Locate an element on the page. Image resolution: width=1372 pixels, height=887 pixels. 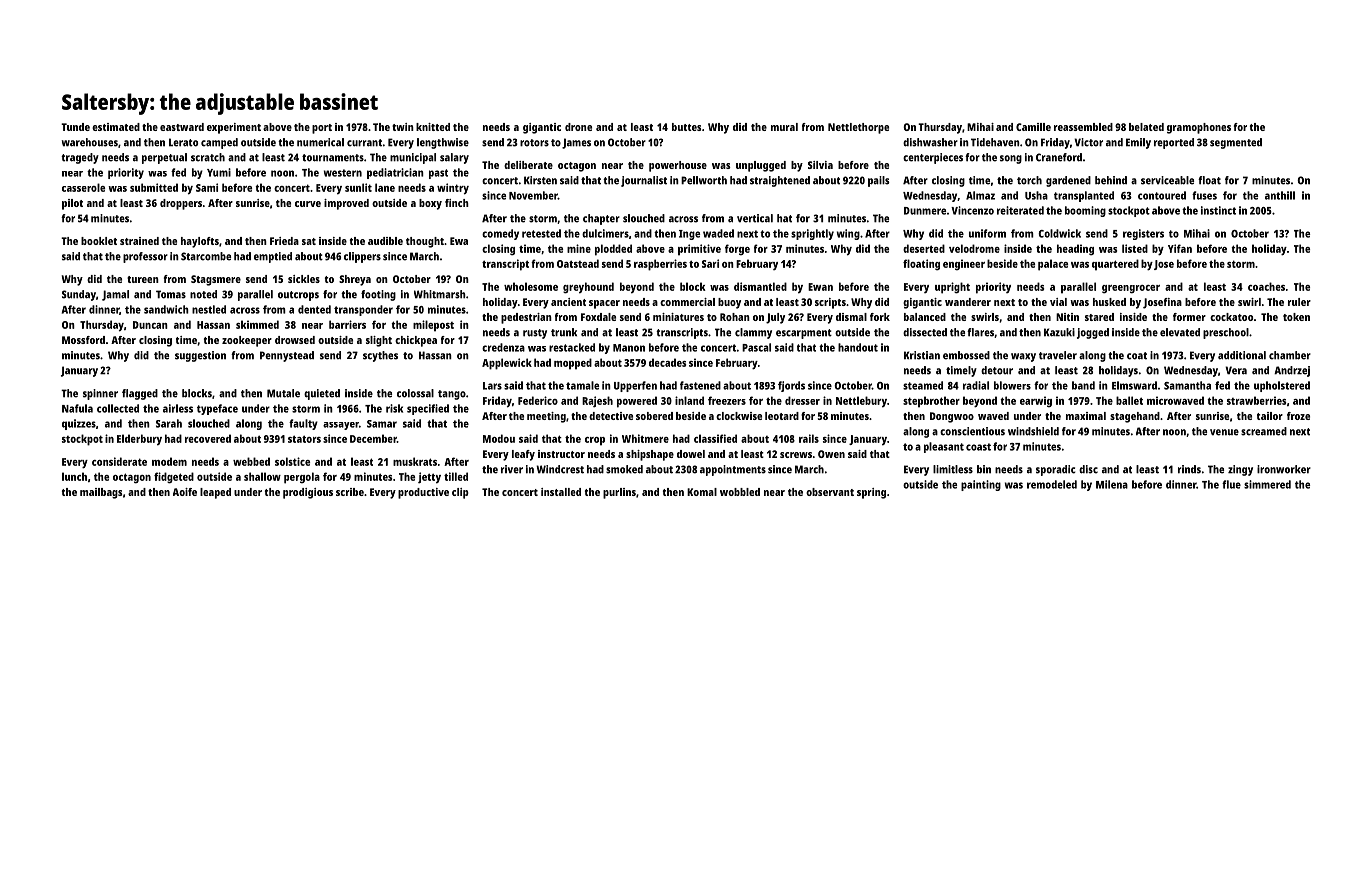
finch is located at coordinates (457, 203).
